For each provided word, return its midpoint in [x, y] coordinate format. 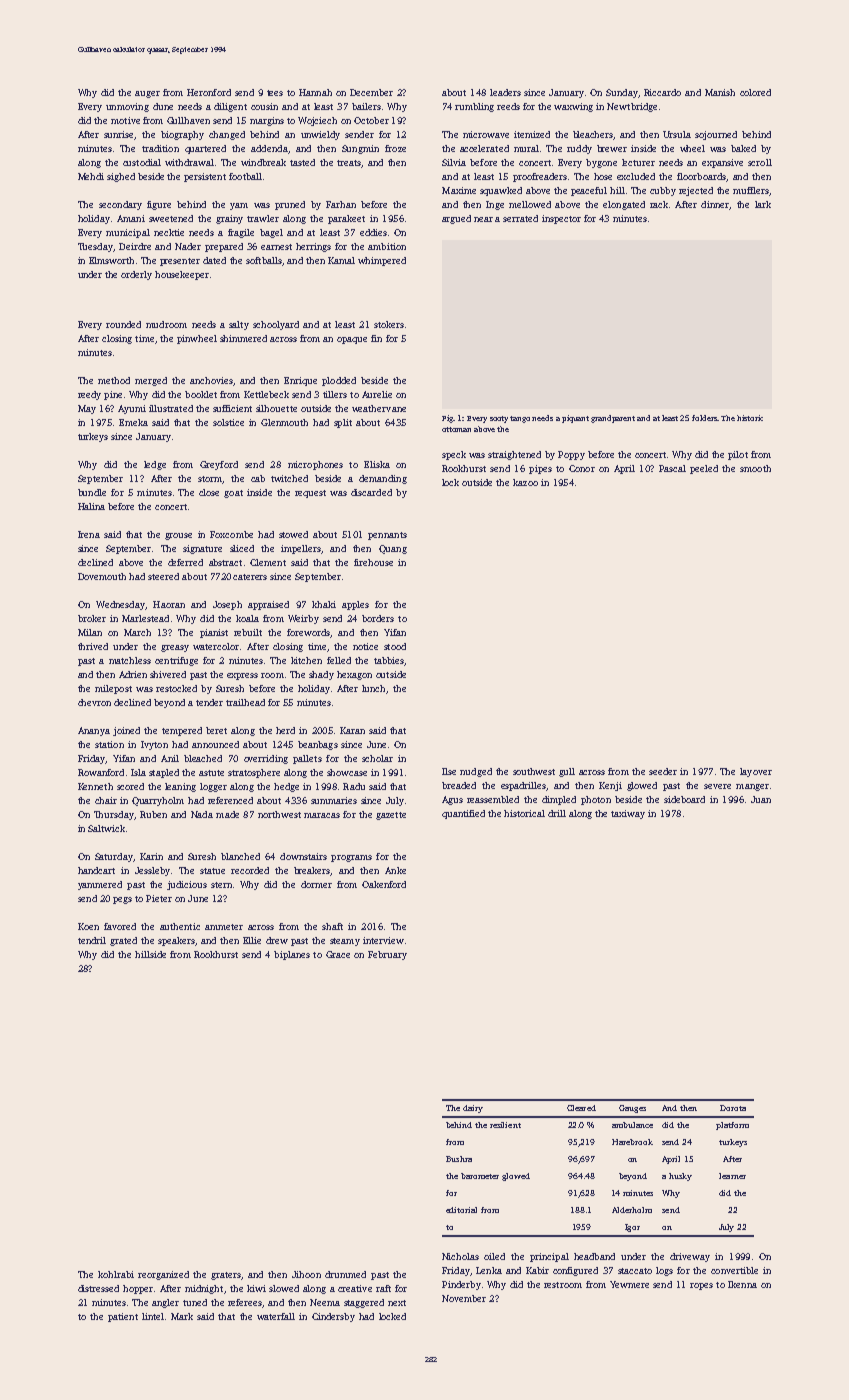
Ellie [252, 940]
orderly [136, 275]
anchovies [211, 380]
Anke [395, 870]
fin [376, 338]
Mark [182, 1316]
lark [763, 204]
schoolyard [276, 325]
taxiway [628, 814]
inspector [561, 219]
